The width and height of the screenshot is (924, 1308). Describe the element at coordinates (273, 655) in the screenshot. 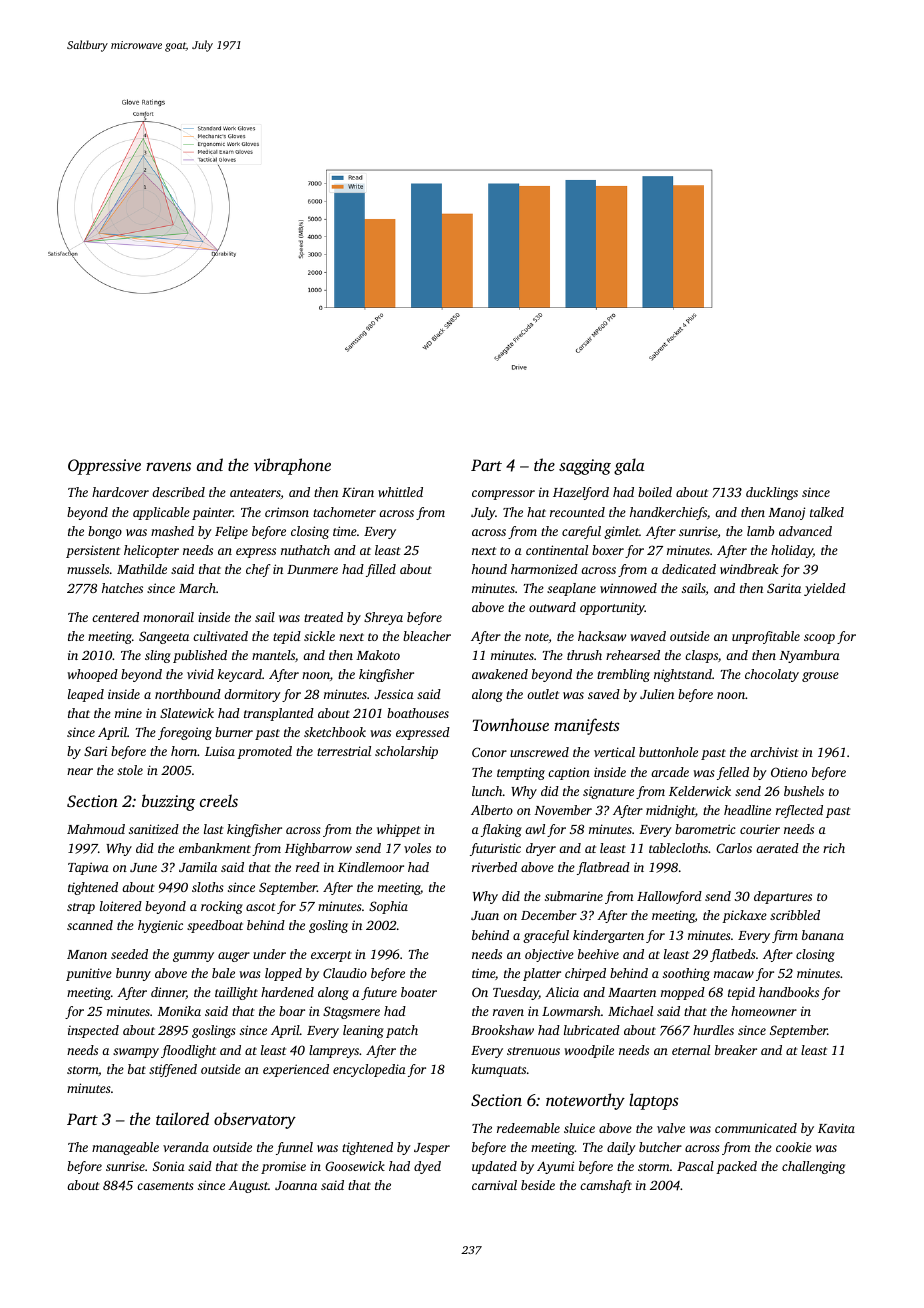

I see `mantels` at that location.
